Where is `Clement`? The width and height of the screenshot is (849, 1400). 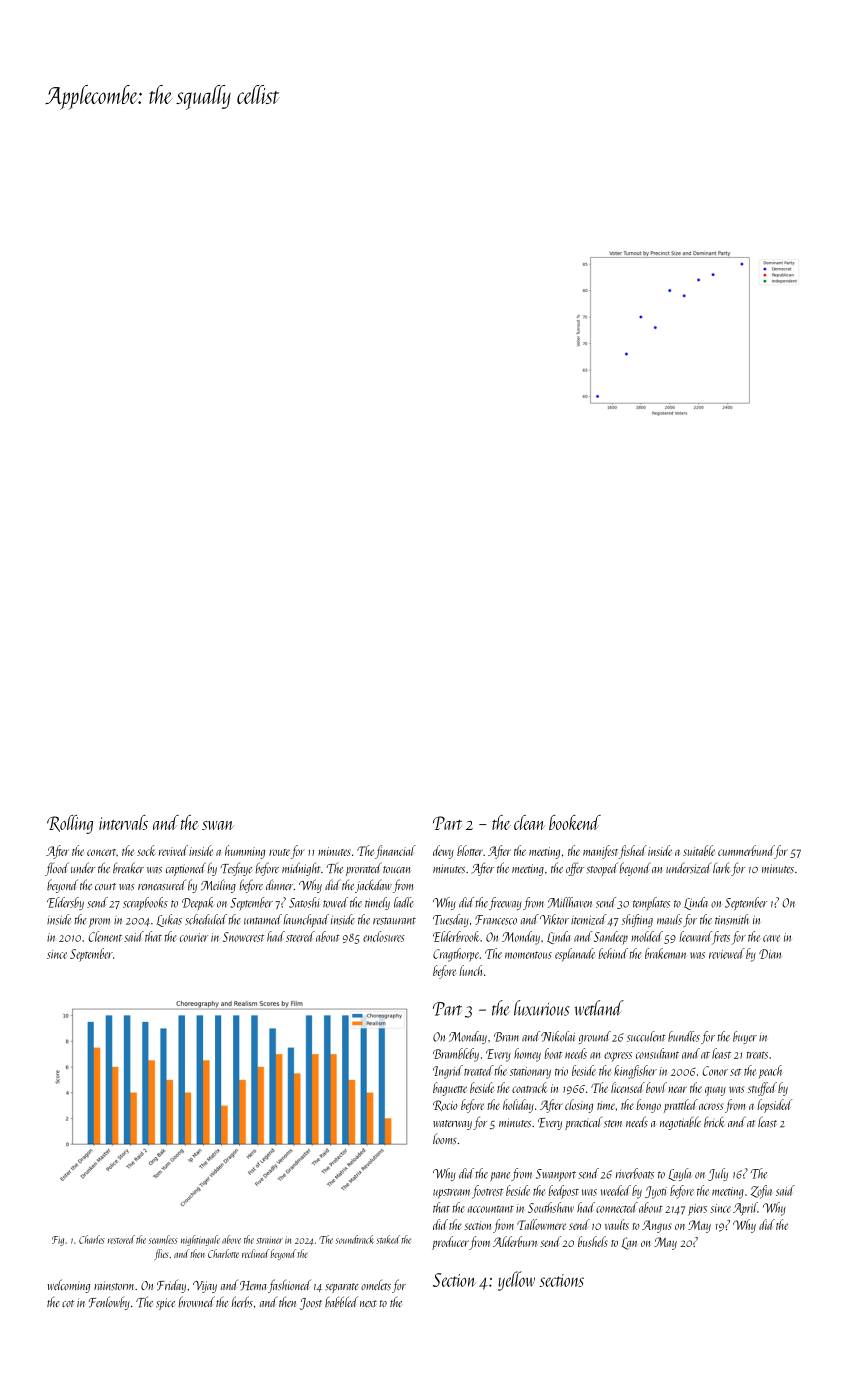
Clement is located at coordinates (105, 936).
